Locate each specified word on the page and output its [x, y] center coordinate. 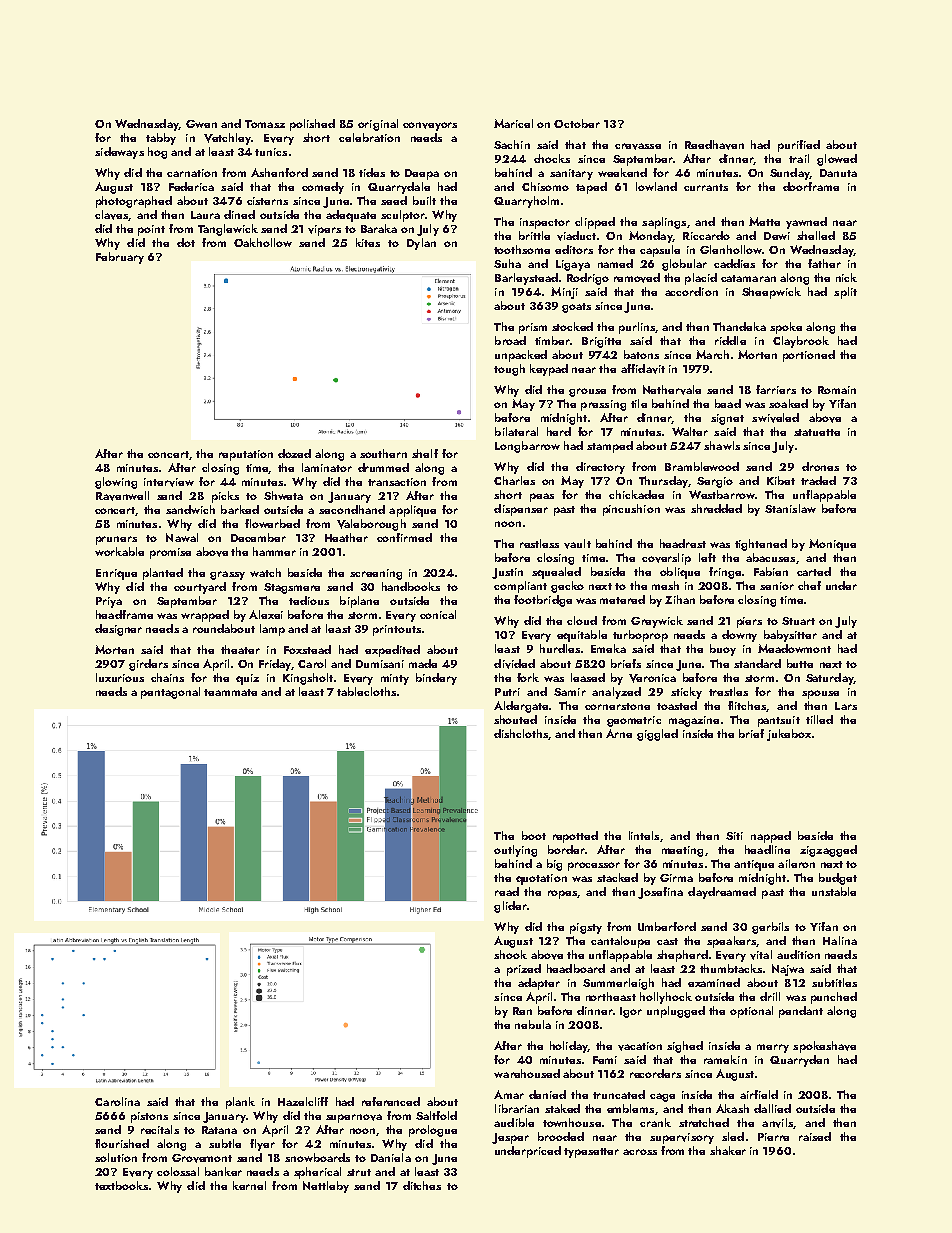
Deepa [422, 174]
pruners [116, 540]
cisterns [267, 201]
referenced [391, 1101]
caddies [734, 263]
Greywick [657, 622]
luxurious [120, 677]
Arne [619, 733]
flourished [122, 1143]
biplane [359, 602]
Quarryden [799, 1061]
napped [771, 837]
